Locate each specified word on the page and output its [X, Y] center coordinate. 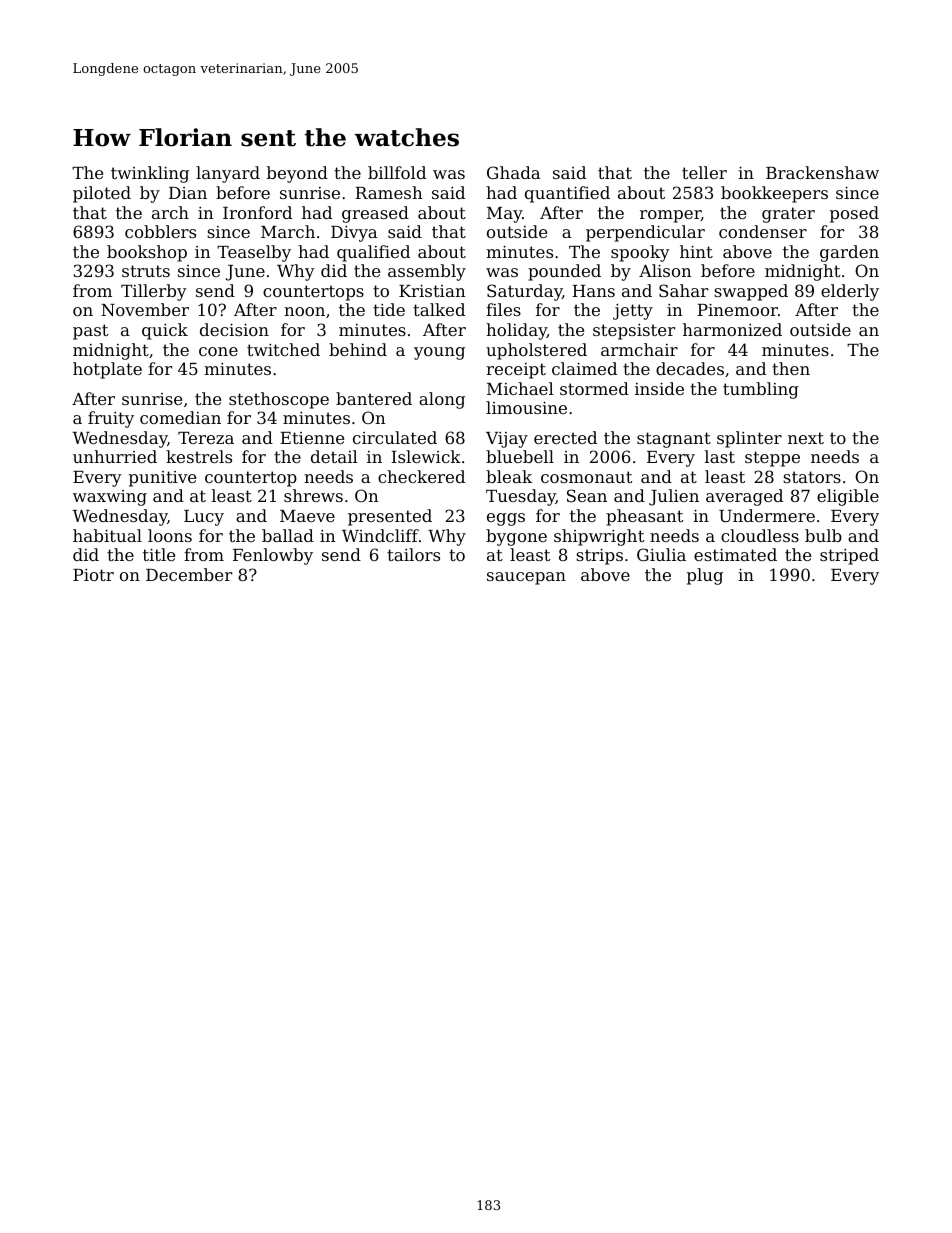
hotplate [107, 370]
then [791, 368]
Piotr [93, 575]
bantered [374, 398]
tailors [413, 554]
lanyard [228, 174]
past [90, 332]
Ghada [513, 172]
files [503, 309]
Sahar [684, 290]
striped [849, 556]
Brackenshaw [822, 172]
